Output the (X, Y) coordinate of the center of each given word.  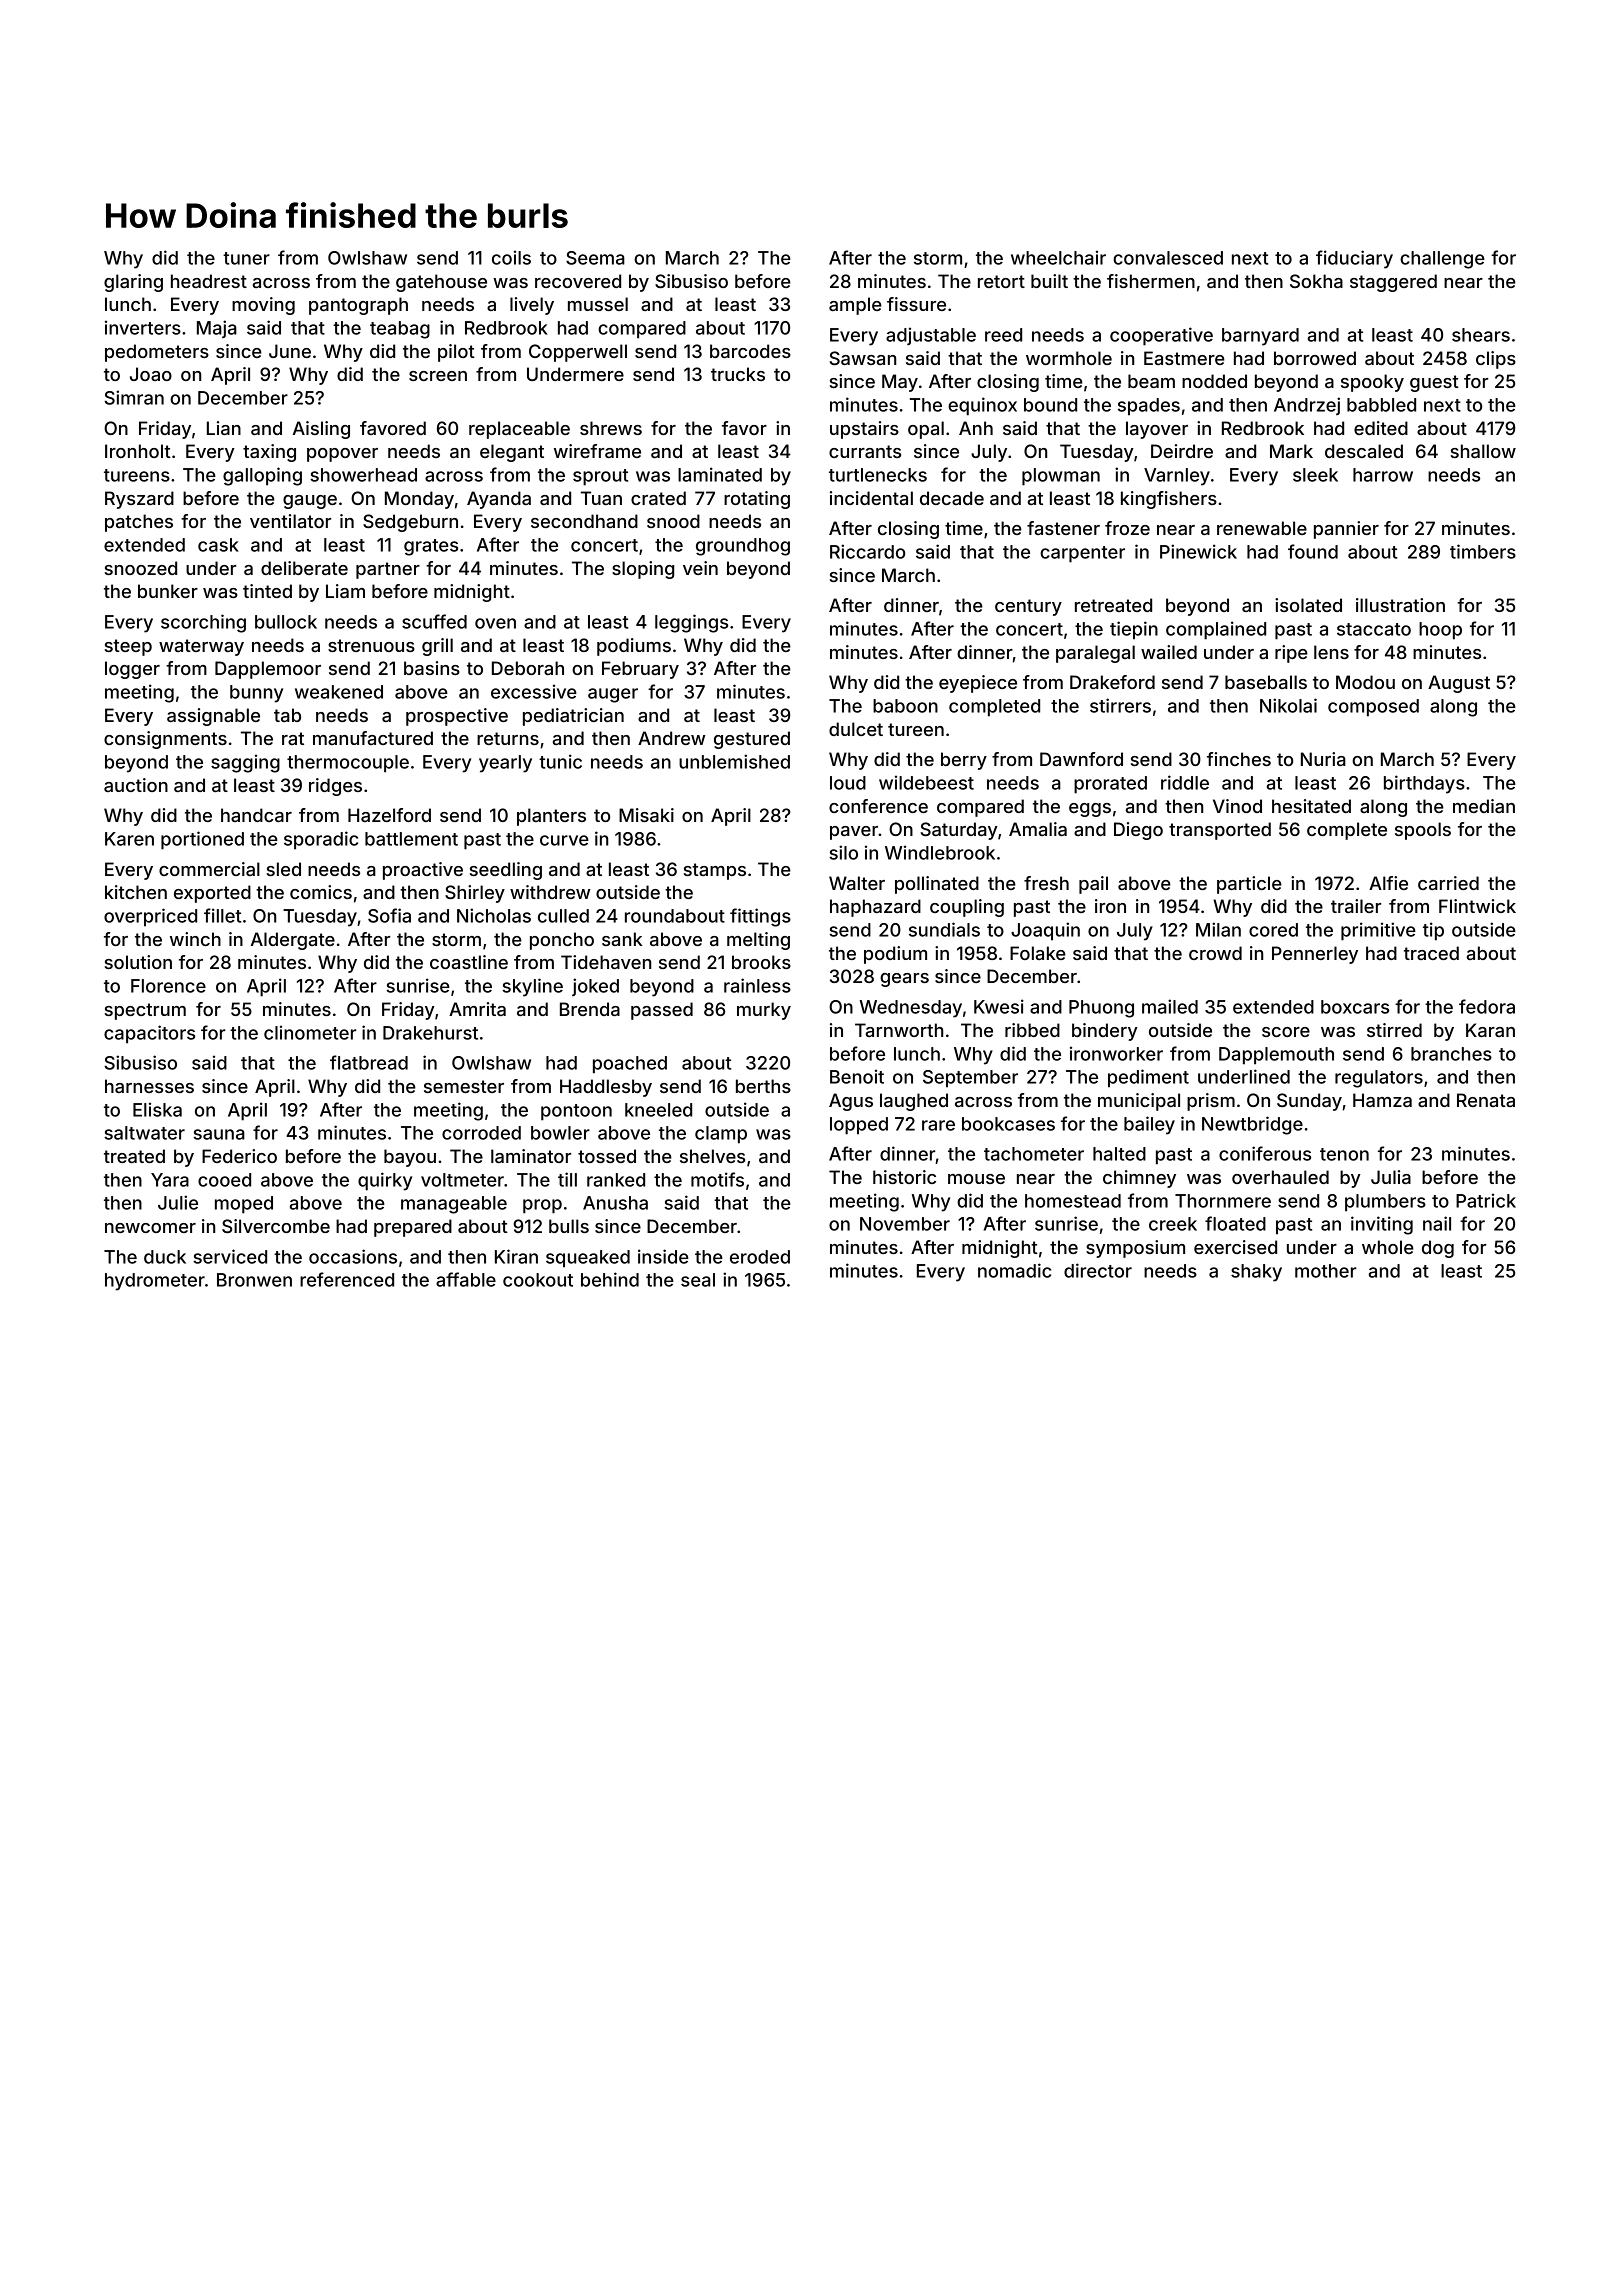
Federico (239, 1156)
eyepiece (978, 684)
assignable (213, 717)
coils (511, 257)
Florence (168, 986)
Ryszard (139, 500)
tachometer (1034, 1154)
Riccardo (867, 551)
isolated (1308, 605)
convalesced (1168, 258)
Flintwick (1477, 906)
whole (1388, 1247)
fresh (1046, 883)
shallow (1483, 451)
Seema (595, 258)
